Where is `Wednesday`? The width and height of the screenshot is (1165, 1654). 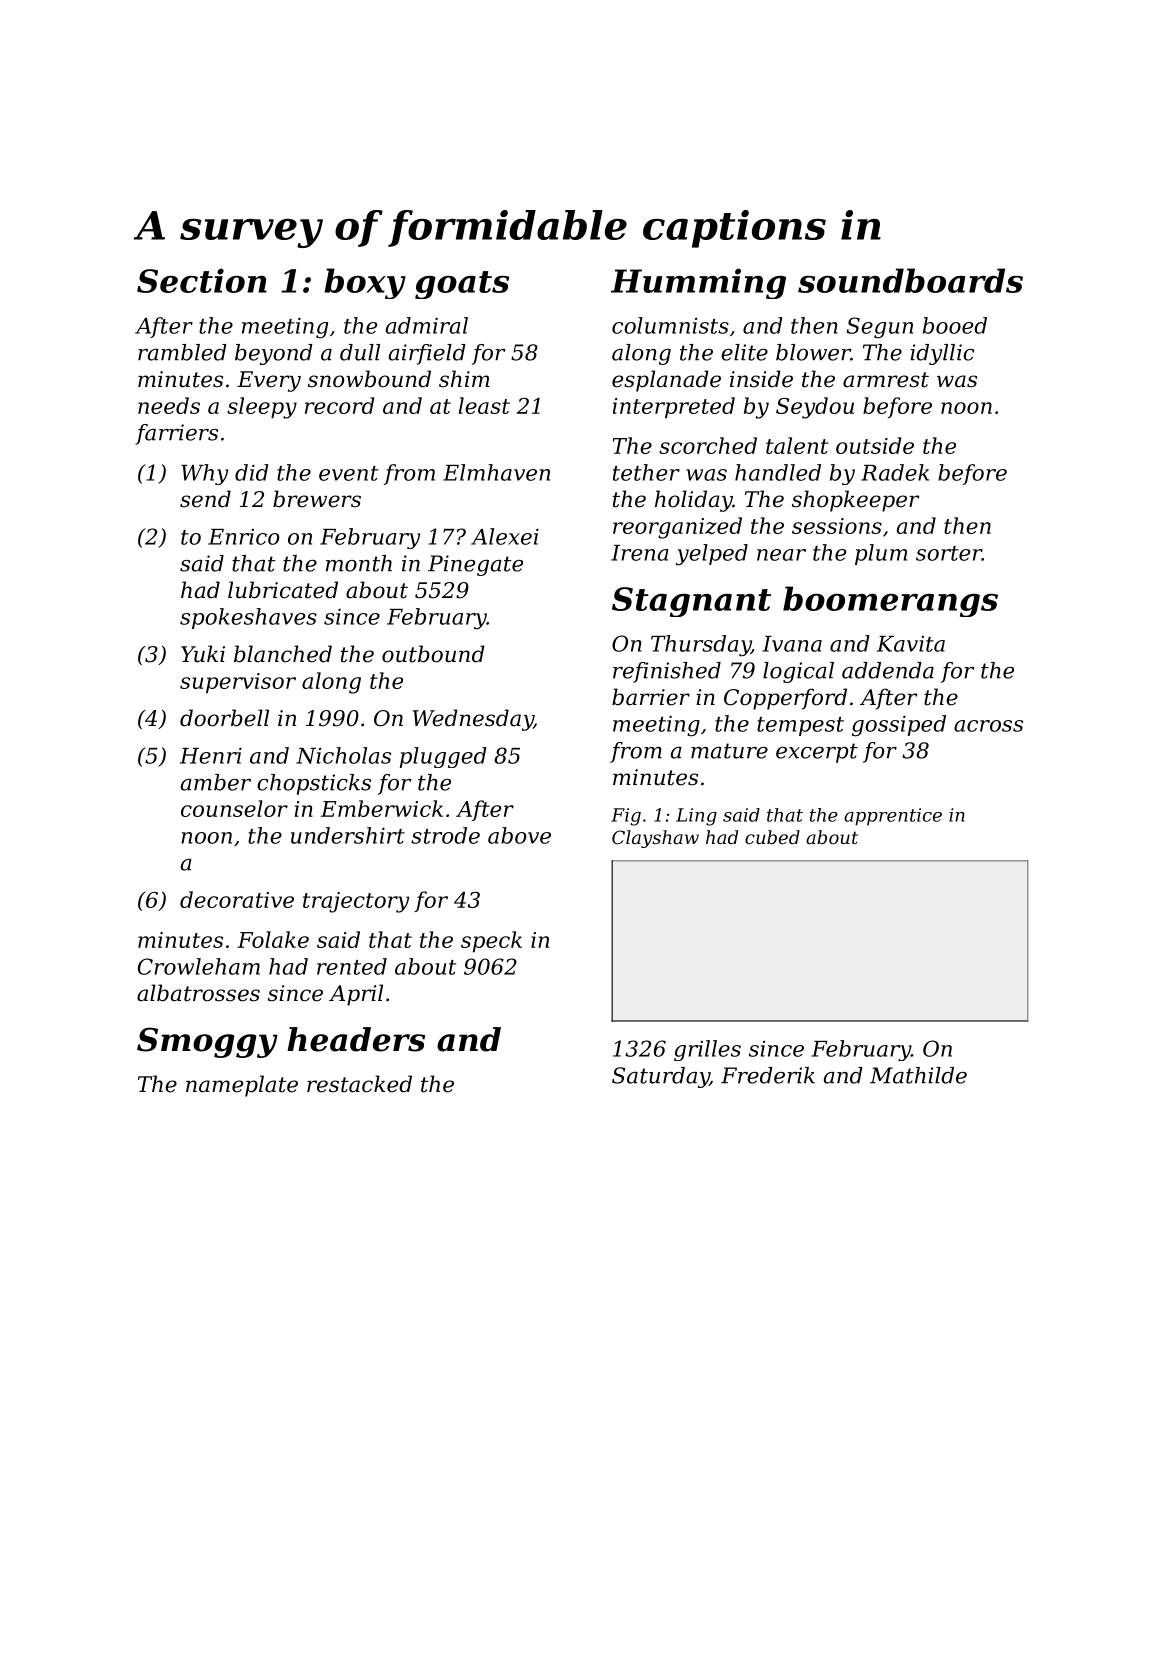
Wednesday is located at coordinates (473, 720).
